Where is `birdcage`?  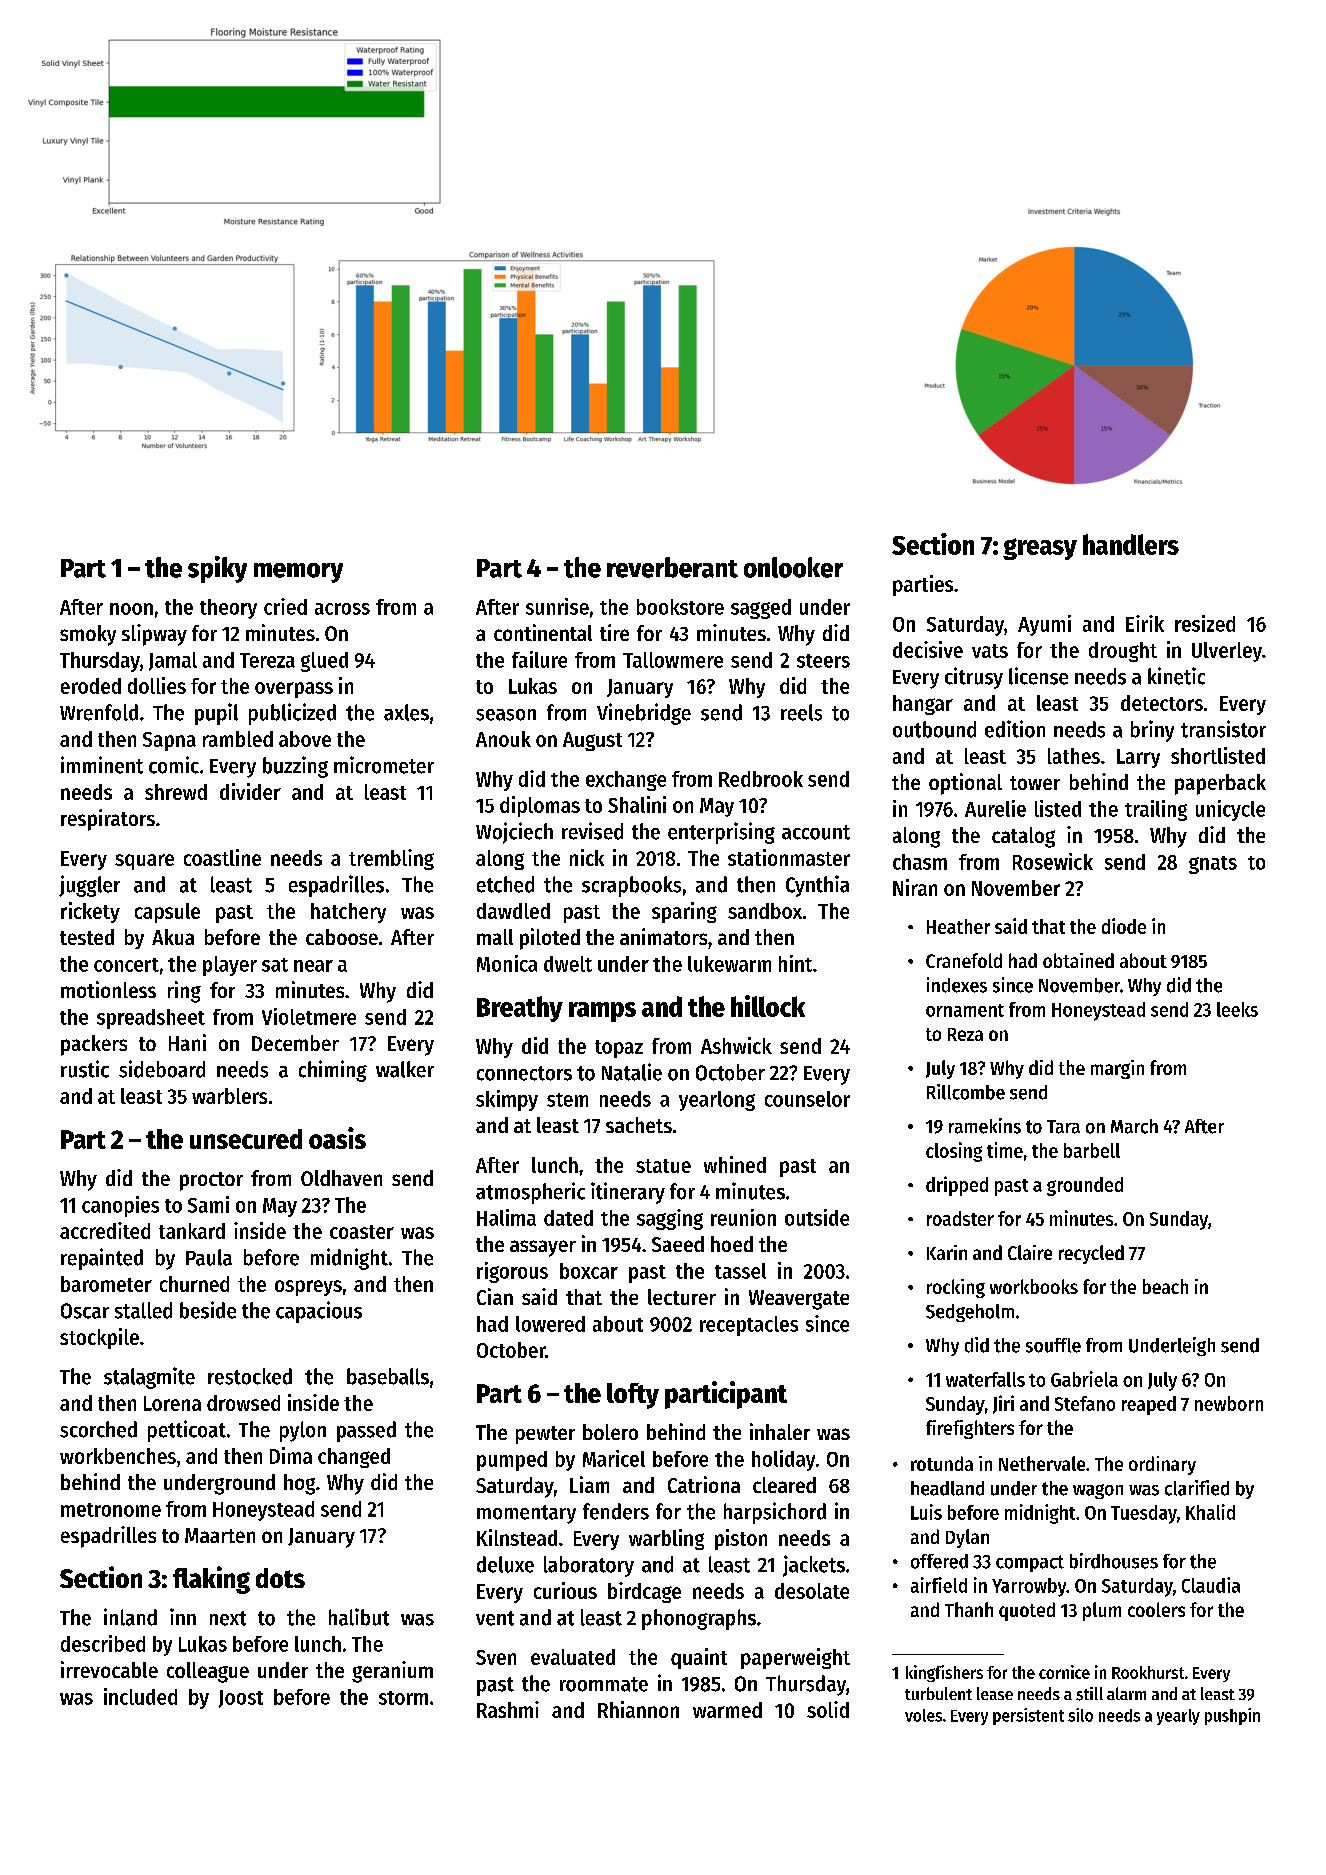 birdcage is located at coordinates (644, 1592).
